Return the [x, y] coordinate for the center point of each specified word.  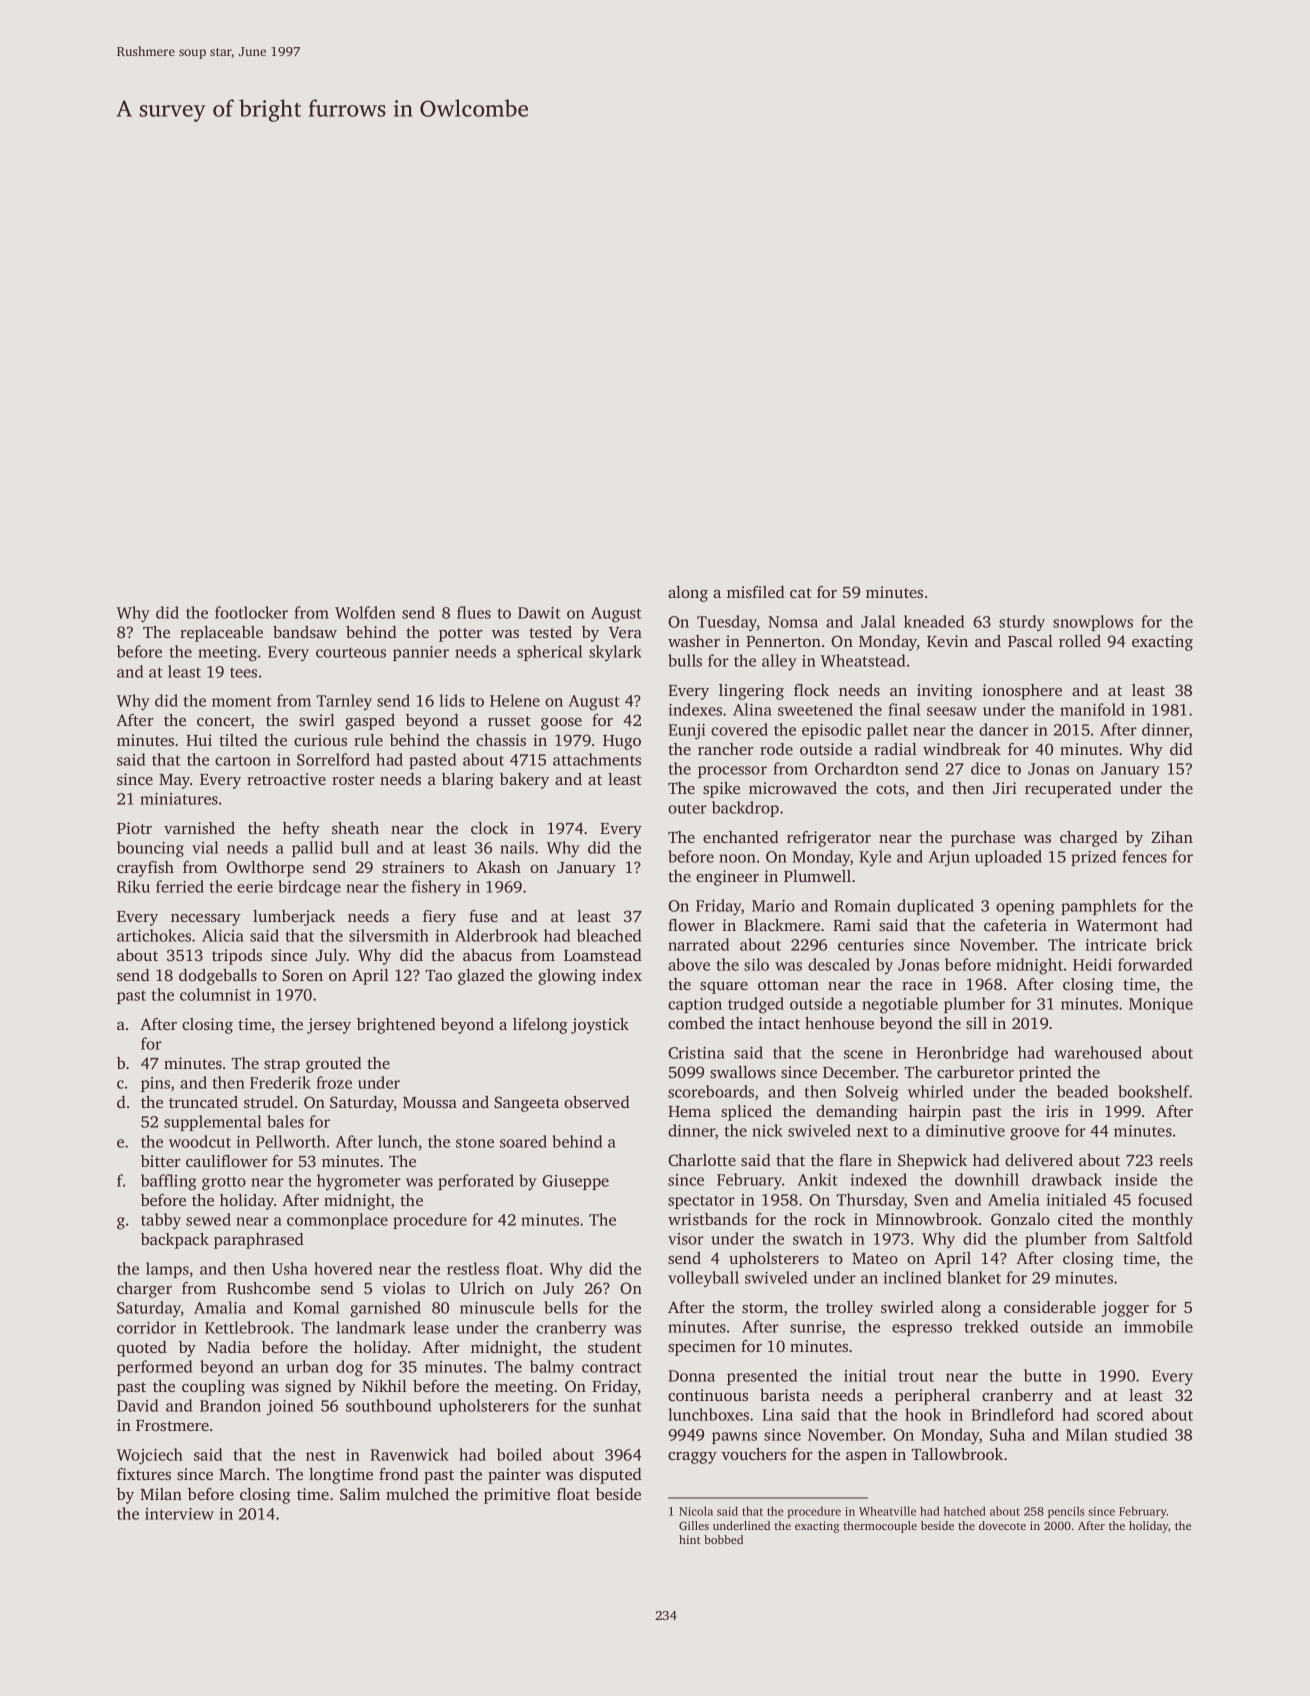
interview [179, 1514]
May [174, 781]
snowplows [1093, 623]
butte [1042, 1375]
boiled [519, 1454]
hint [690, 1539]
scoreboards [711, 1091]
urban [307, 1366]
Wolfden [365, 612]
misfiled [756, 592]
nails [517, 847]
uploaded [1008, 858]
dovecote [1002, 1525]
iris [1057, 1111]
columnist [215, 994]
